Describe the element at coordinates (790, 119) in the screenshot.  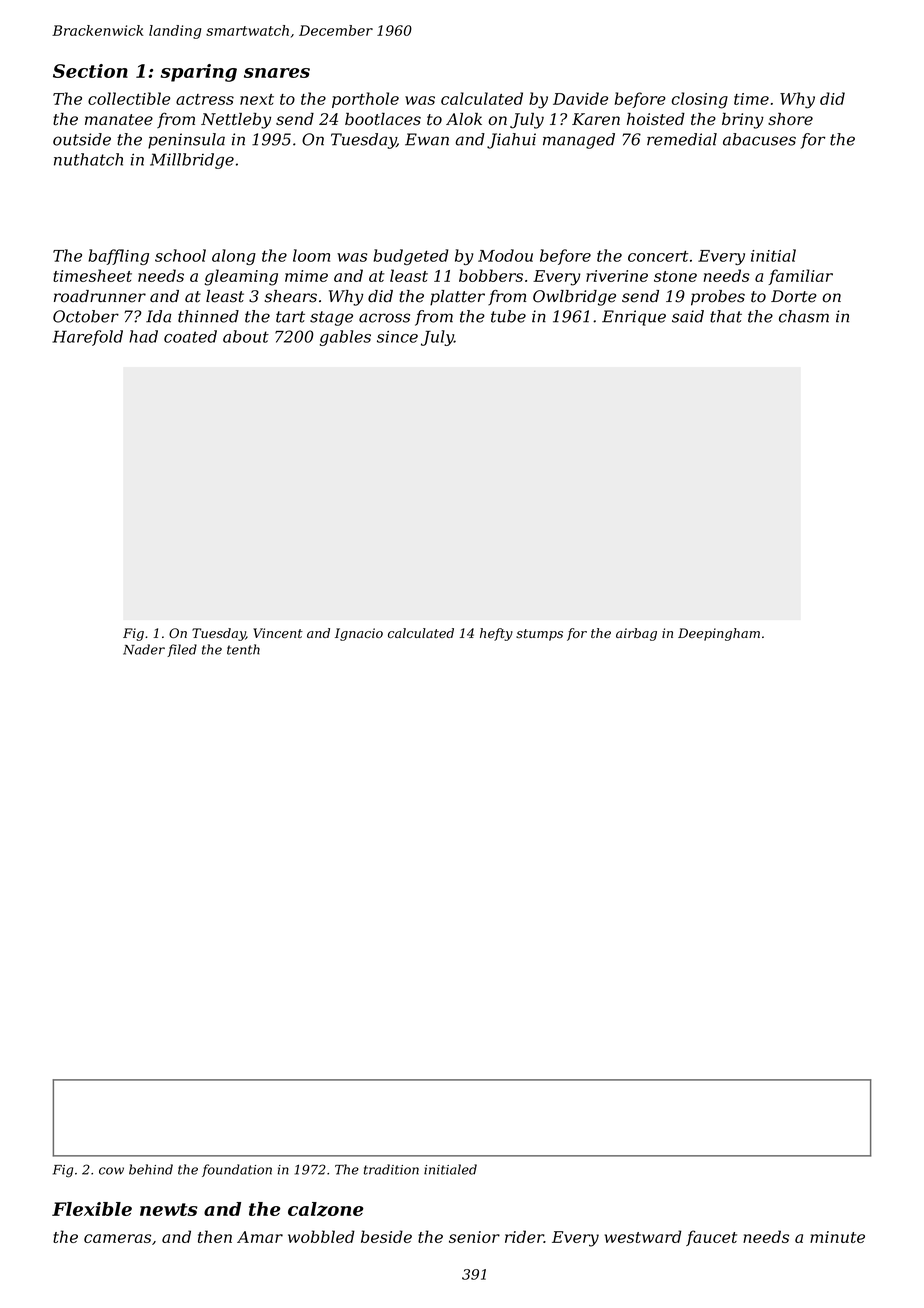
I see `shore` at that location.
